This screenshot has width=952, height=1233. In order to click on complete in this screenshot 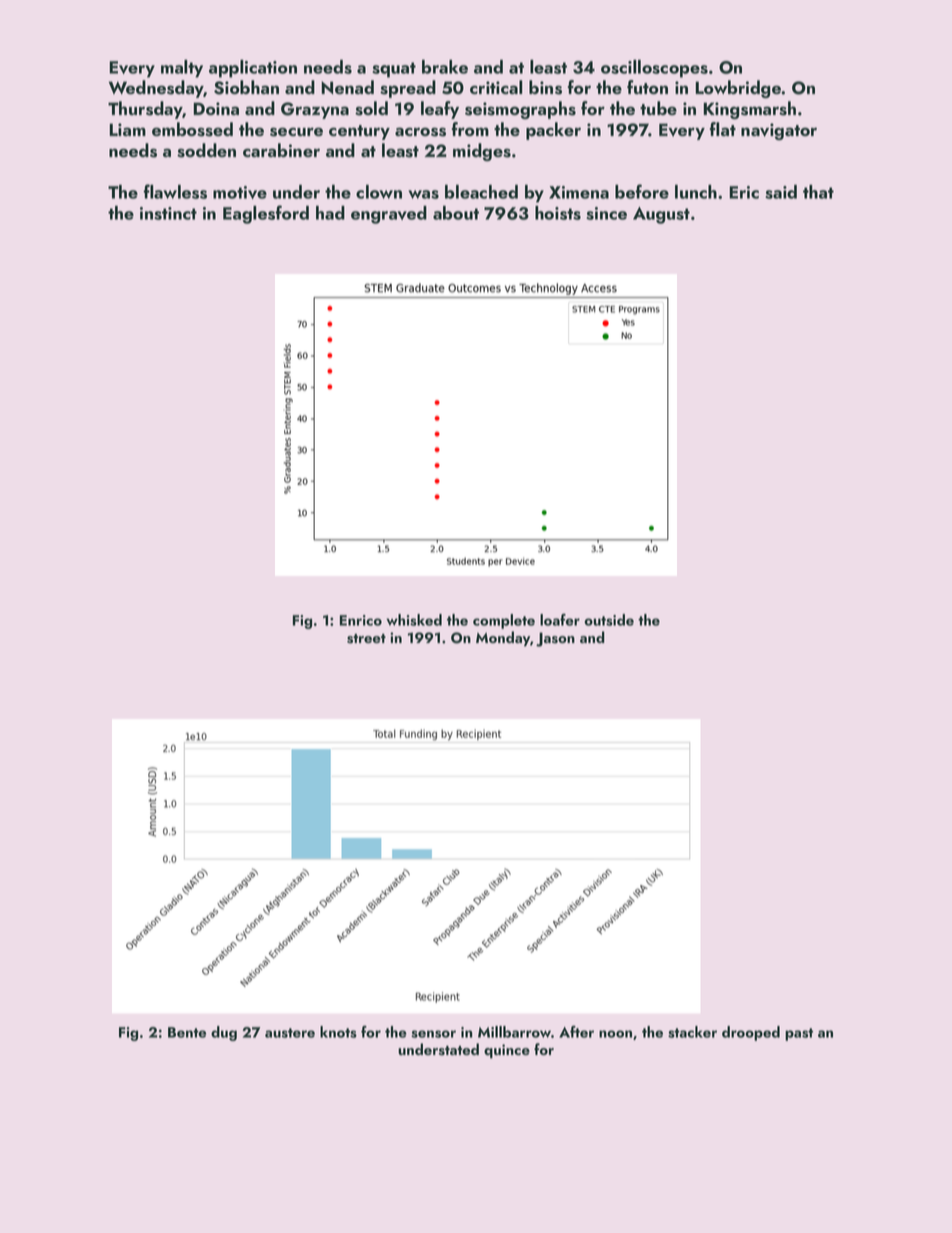, I will do `click(504, 621)`.
